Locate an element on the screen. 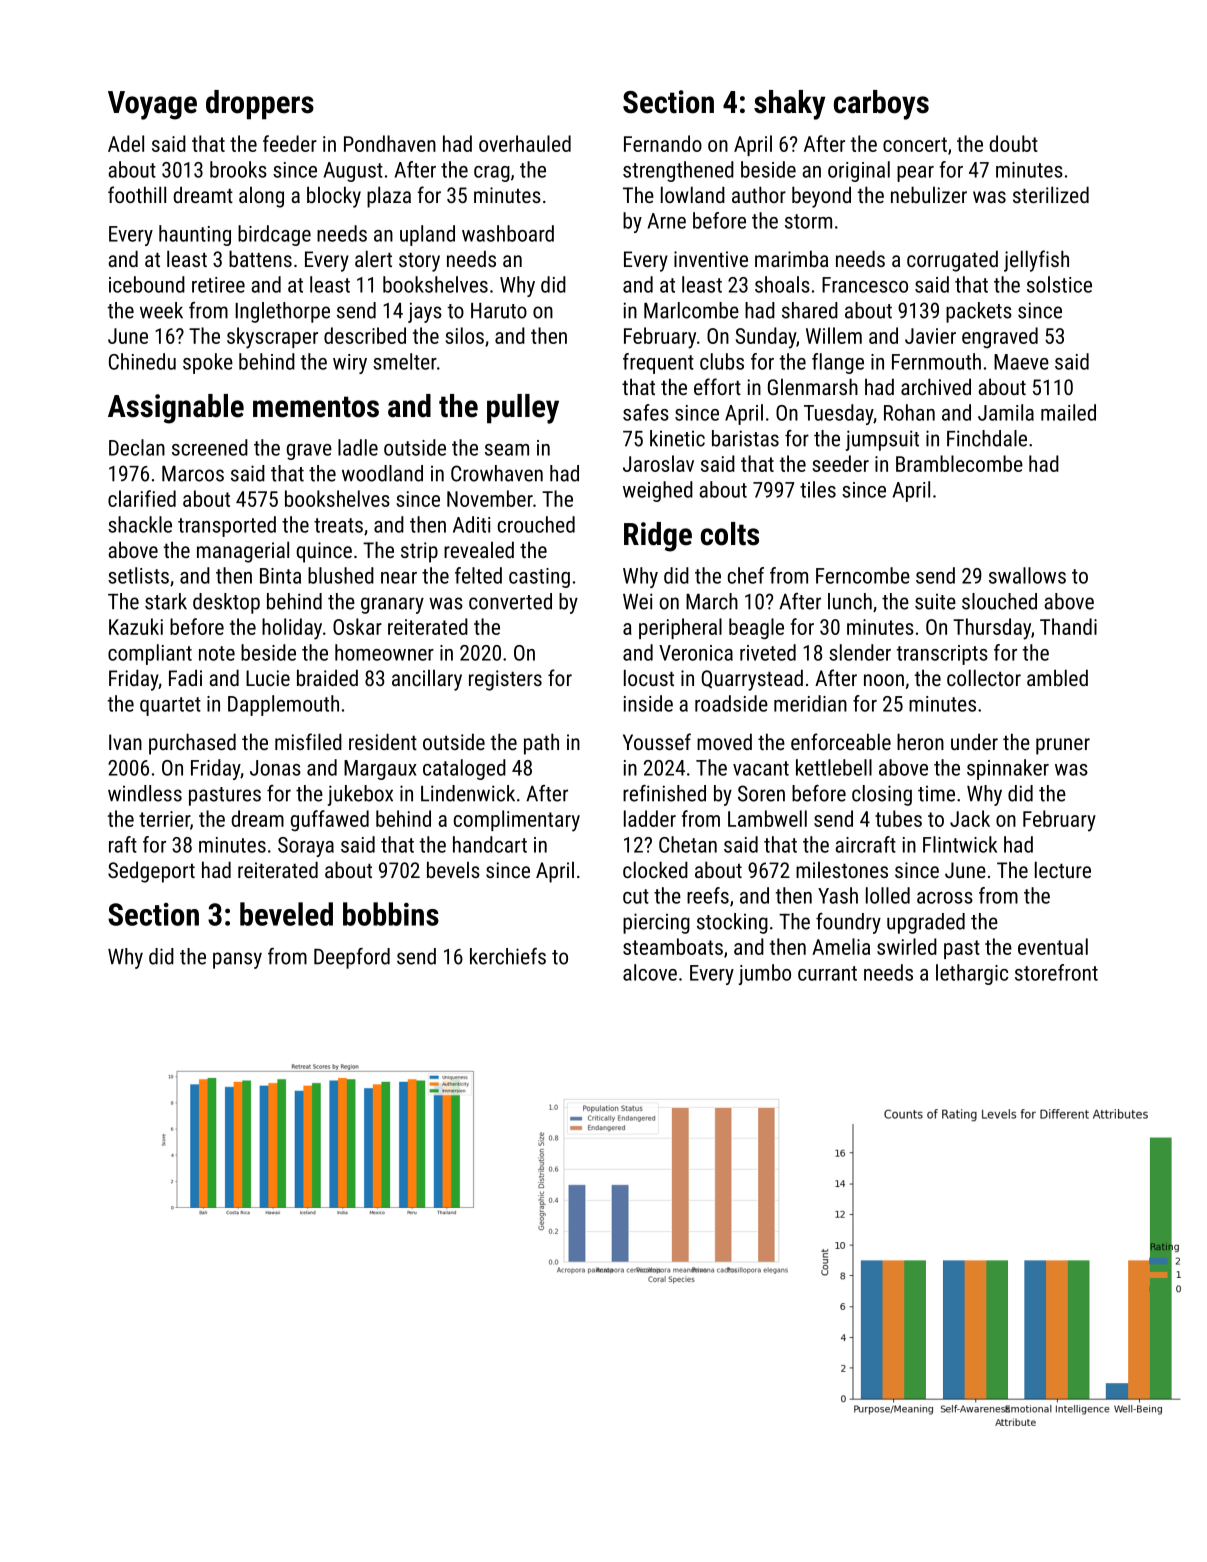  carboys is located at coordinates (881, 105).
